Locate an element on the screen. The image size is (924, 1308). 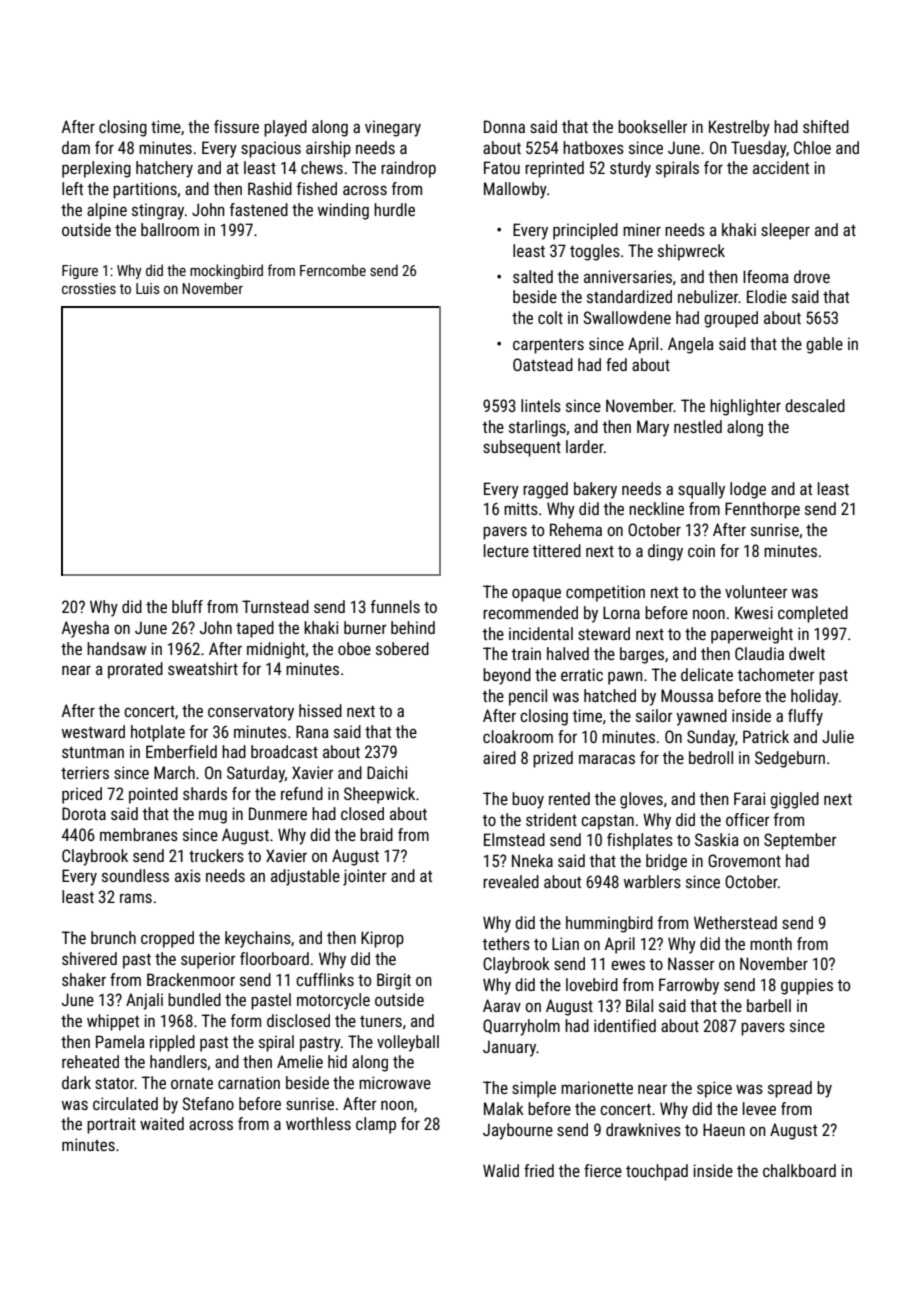
Ayesha is located at coordinates (85, 629).
